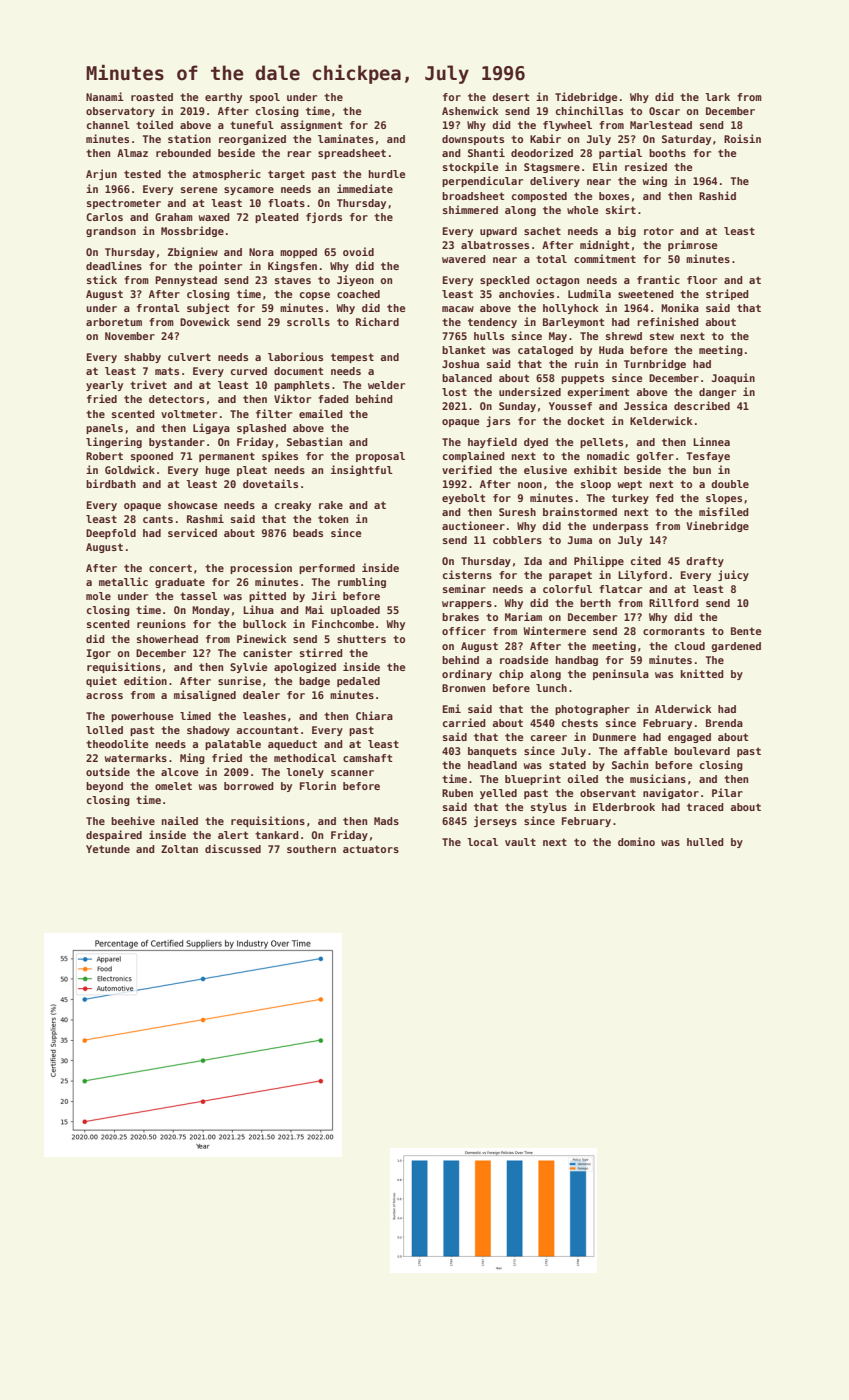 The width and height of the screenshot is (849, 1400). Describe the element at coordinates (545, 351) in the screenshot. I see `cataloged` at that location.
